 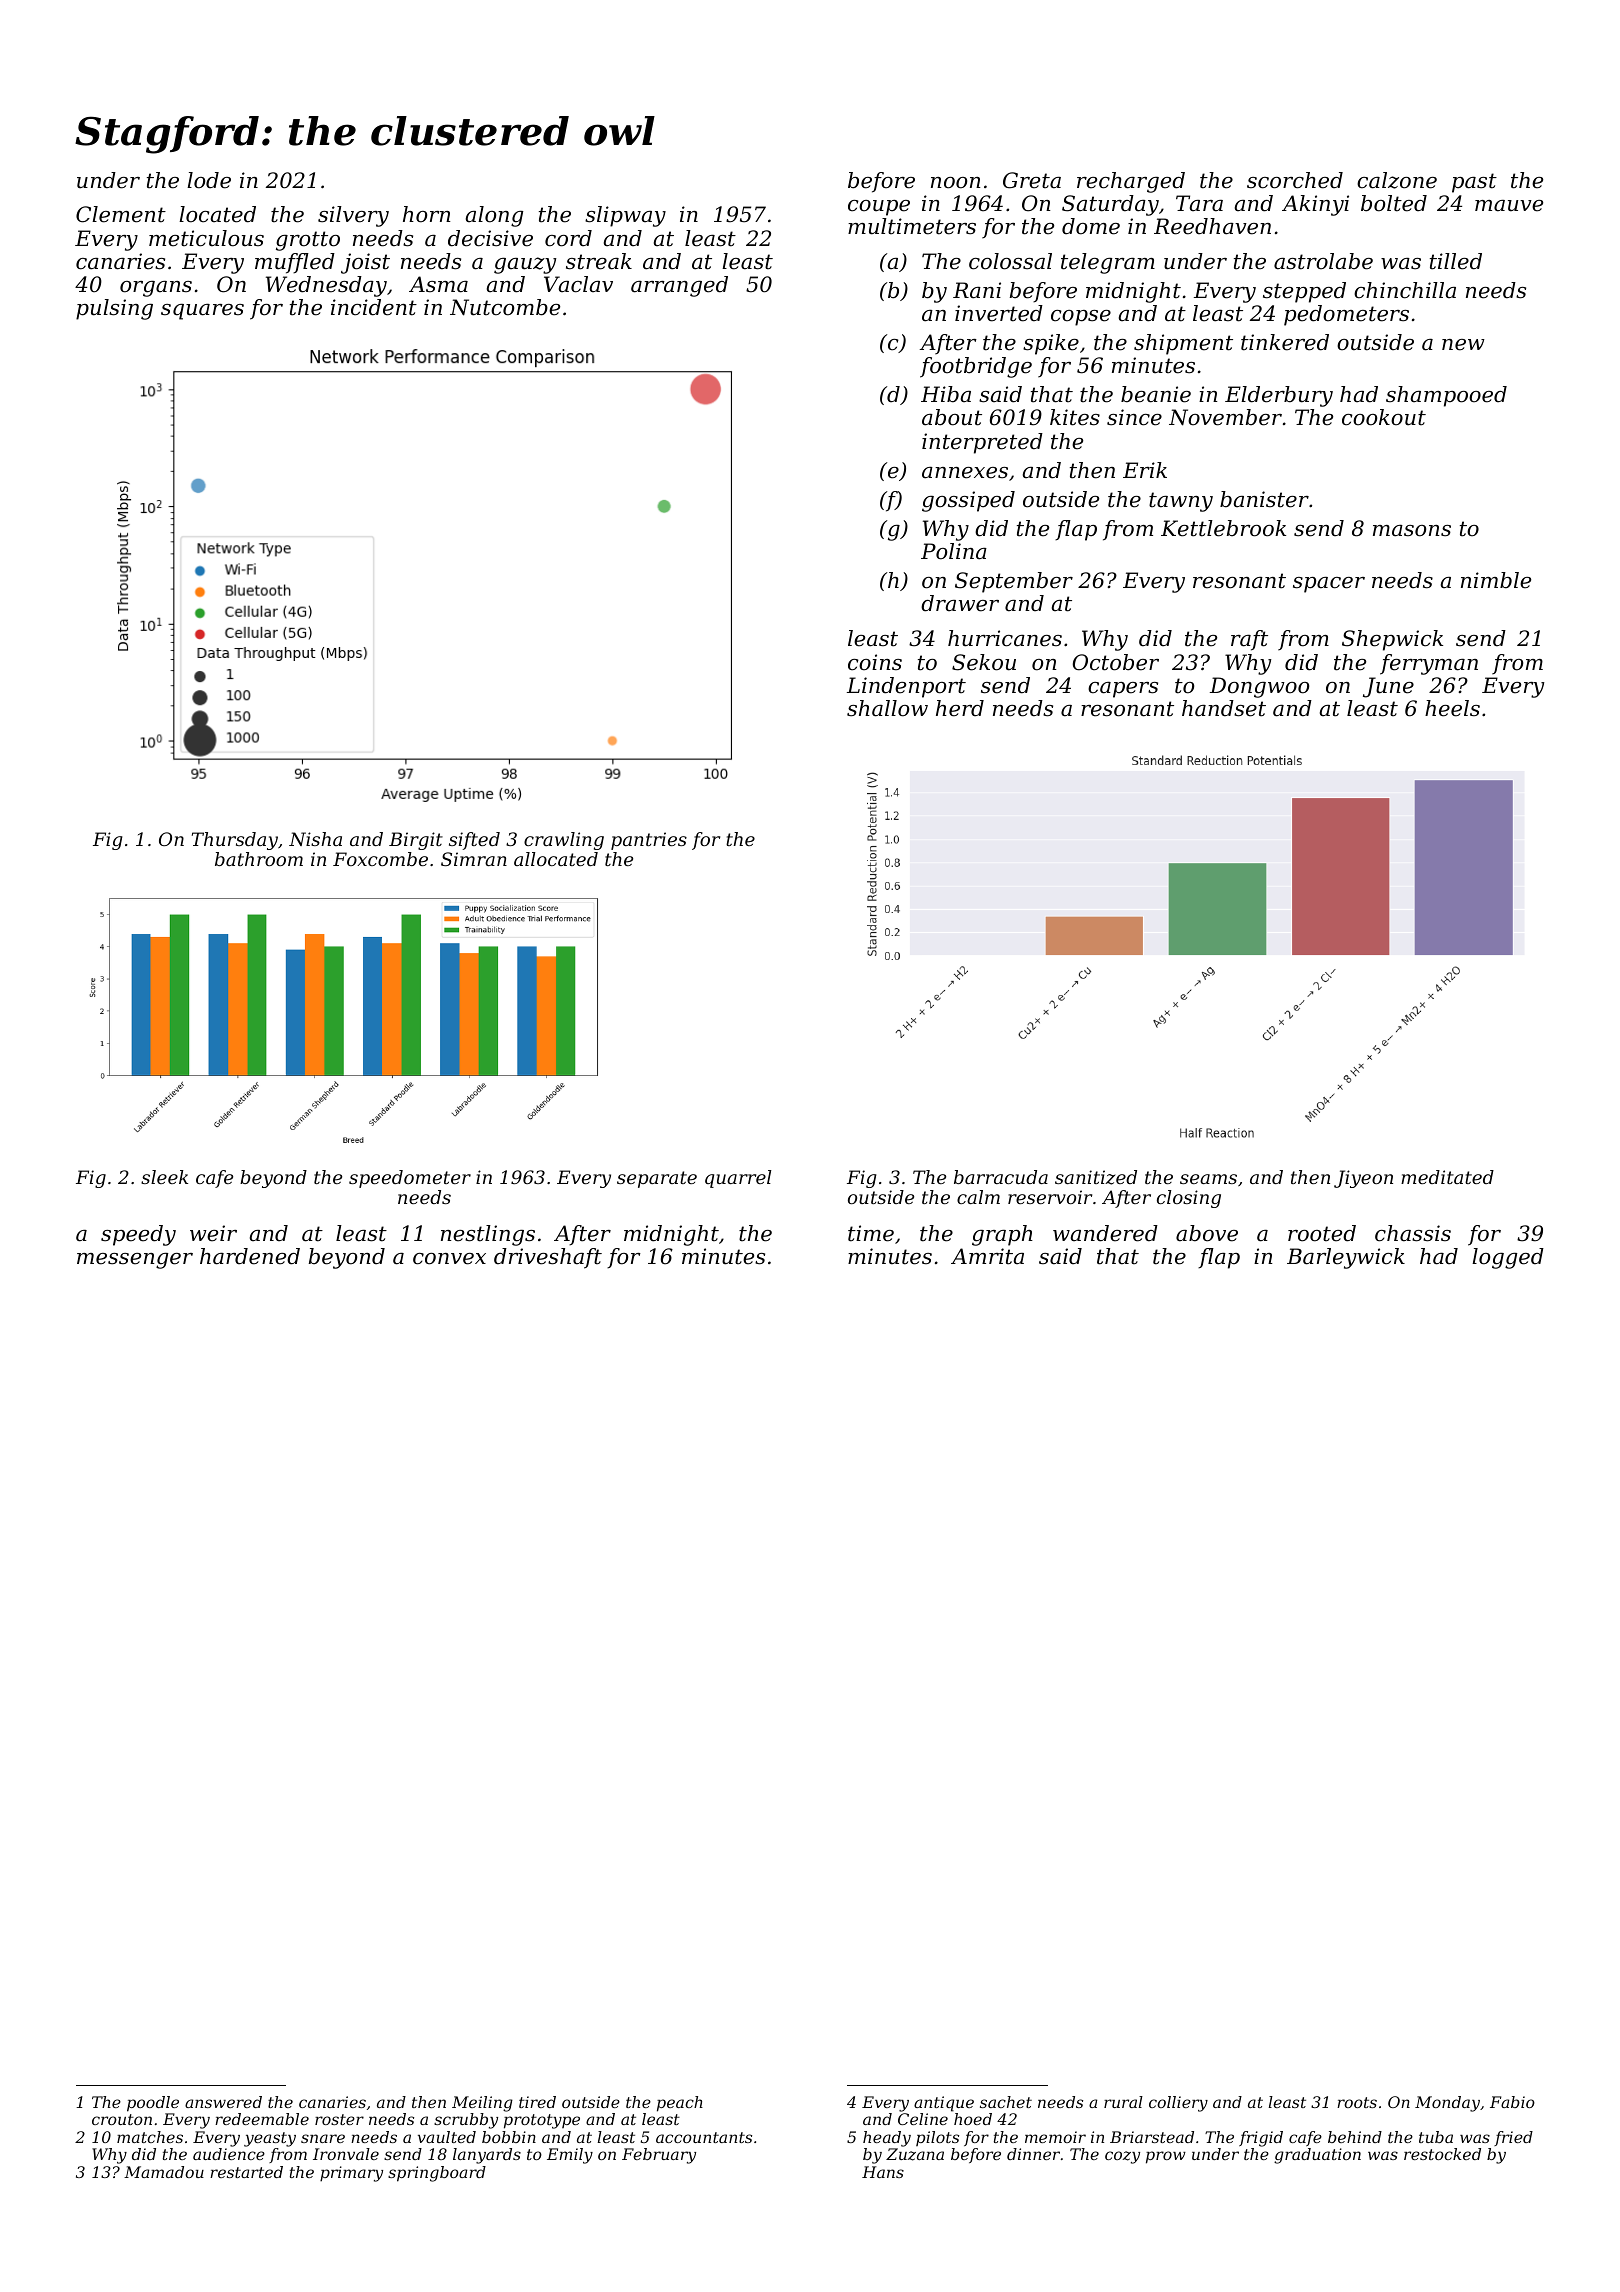 What do you see at coordinates (315, 839) in the screenshot?
I see `Nisha` at bounding box center [315, 839].
